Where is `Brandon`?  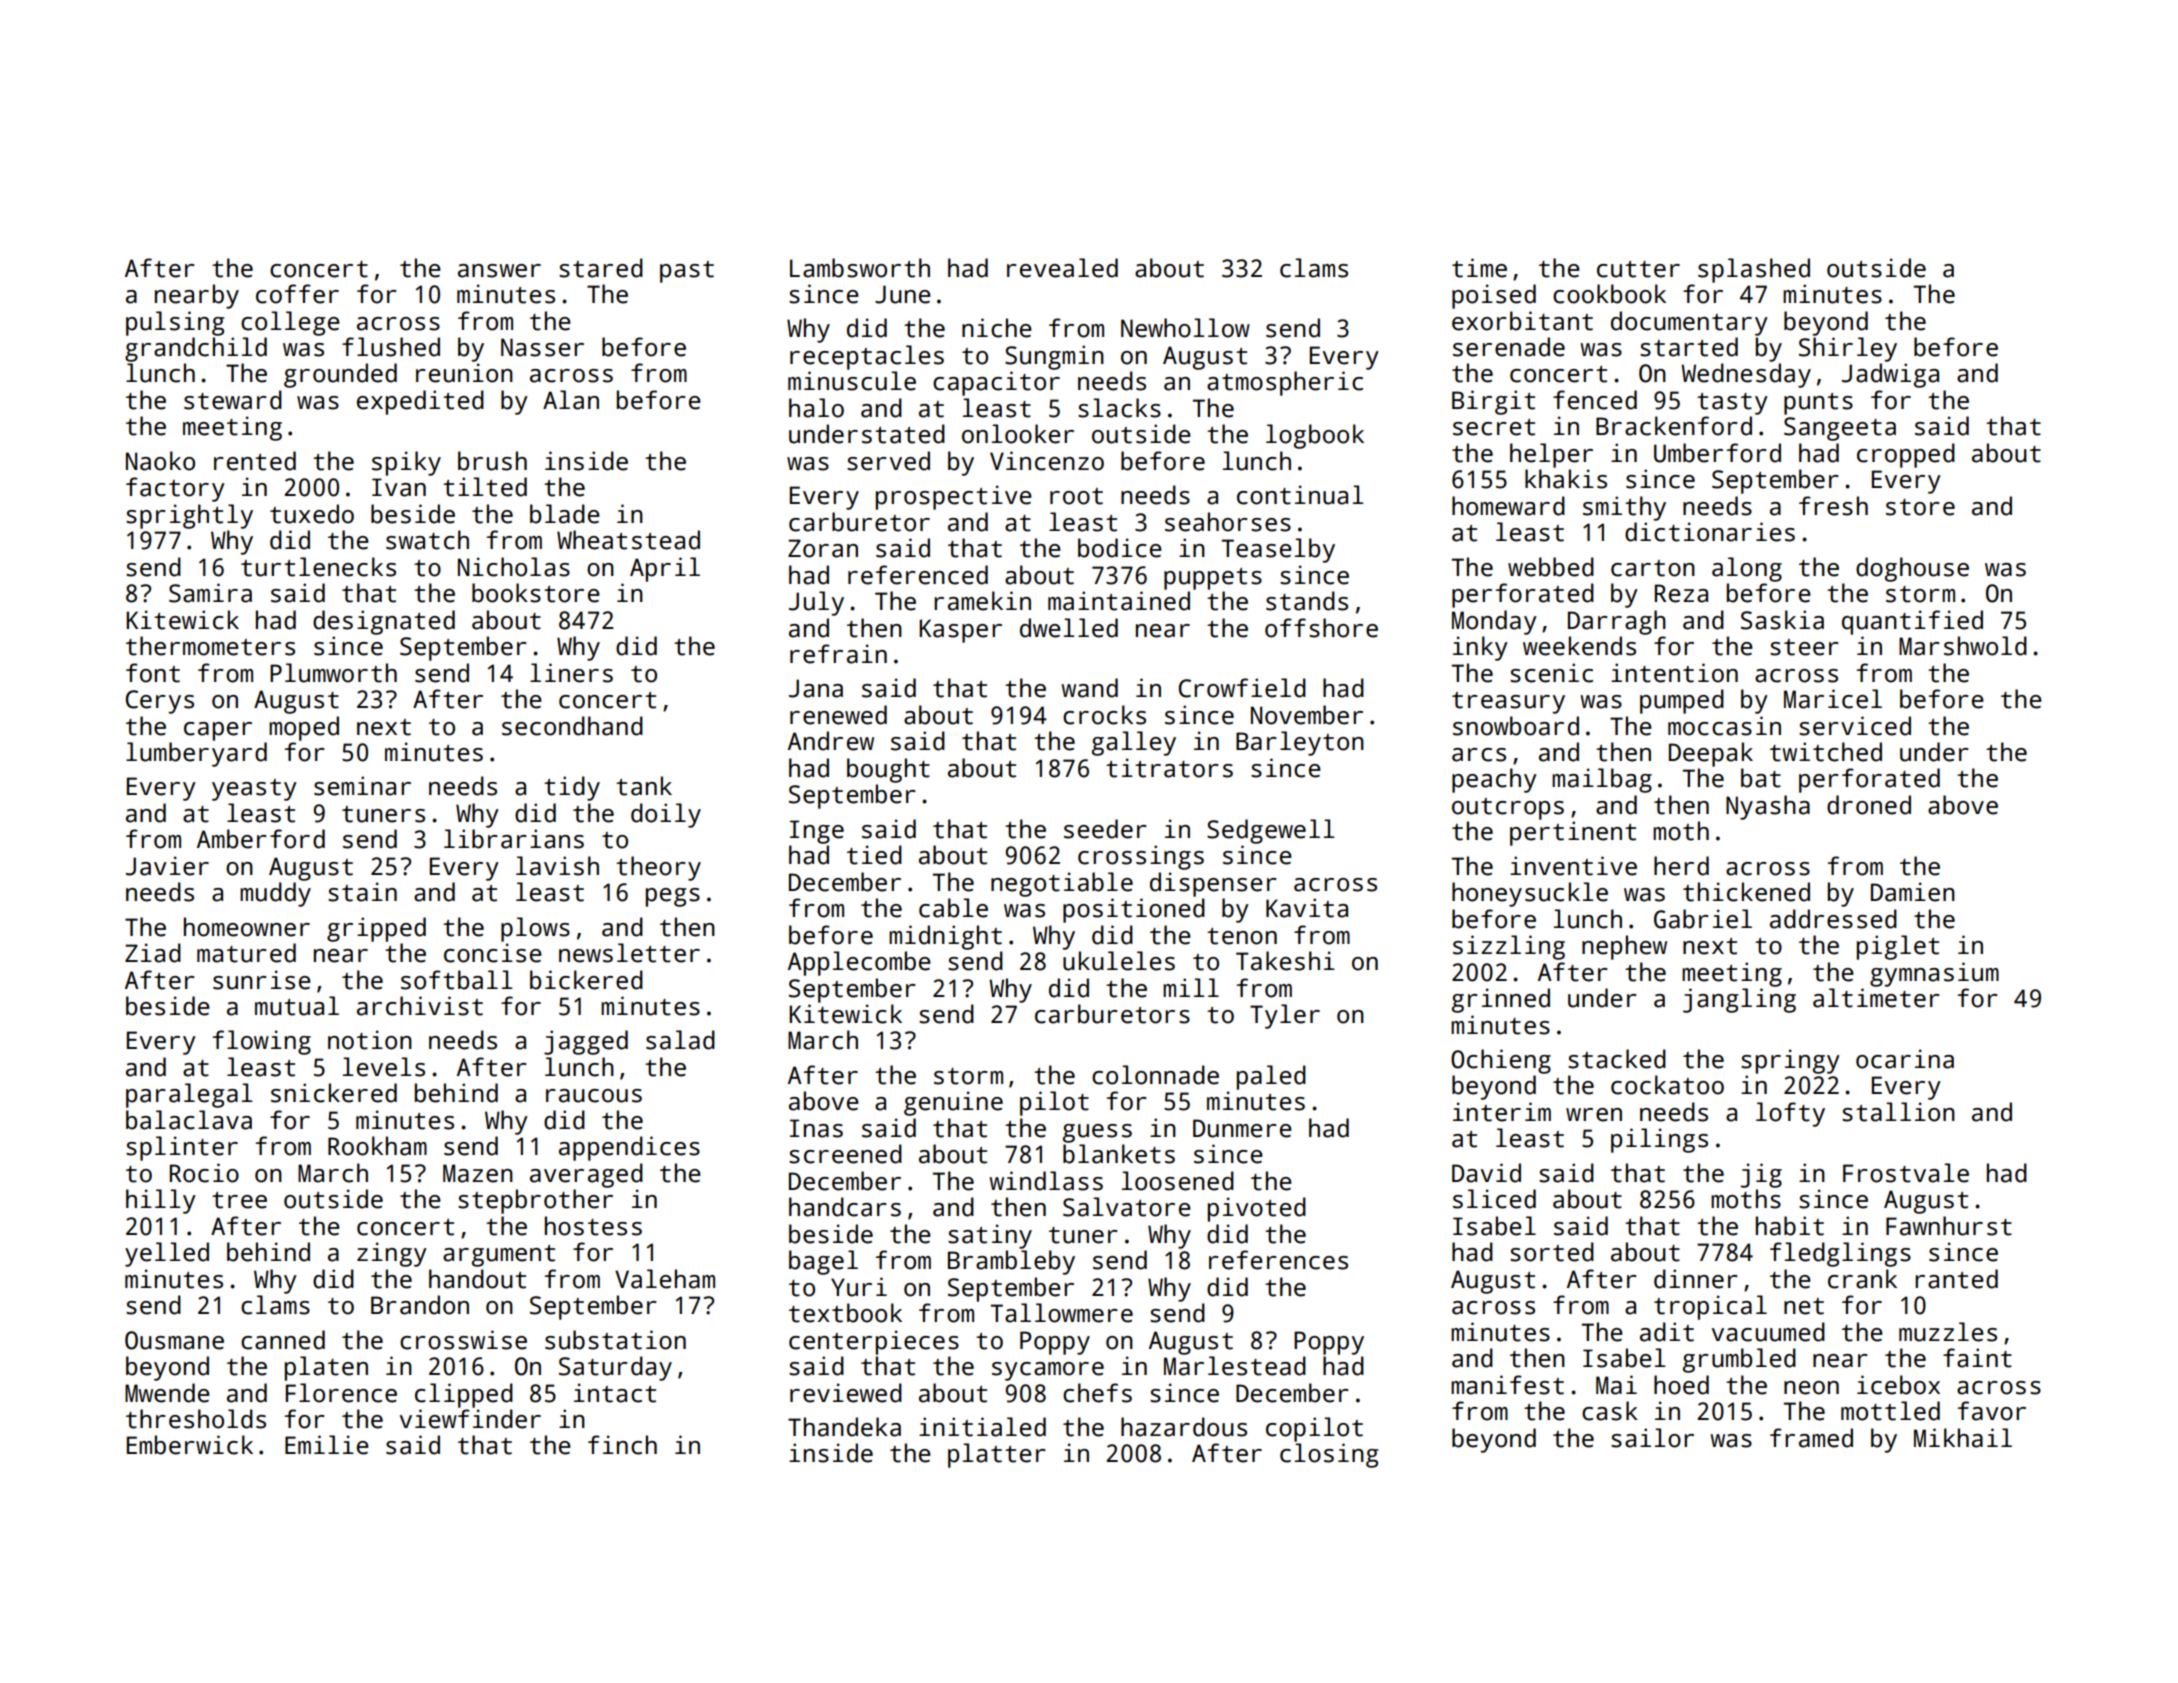 Brandon is located at coordinates (420, 1305).
